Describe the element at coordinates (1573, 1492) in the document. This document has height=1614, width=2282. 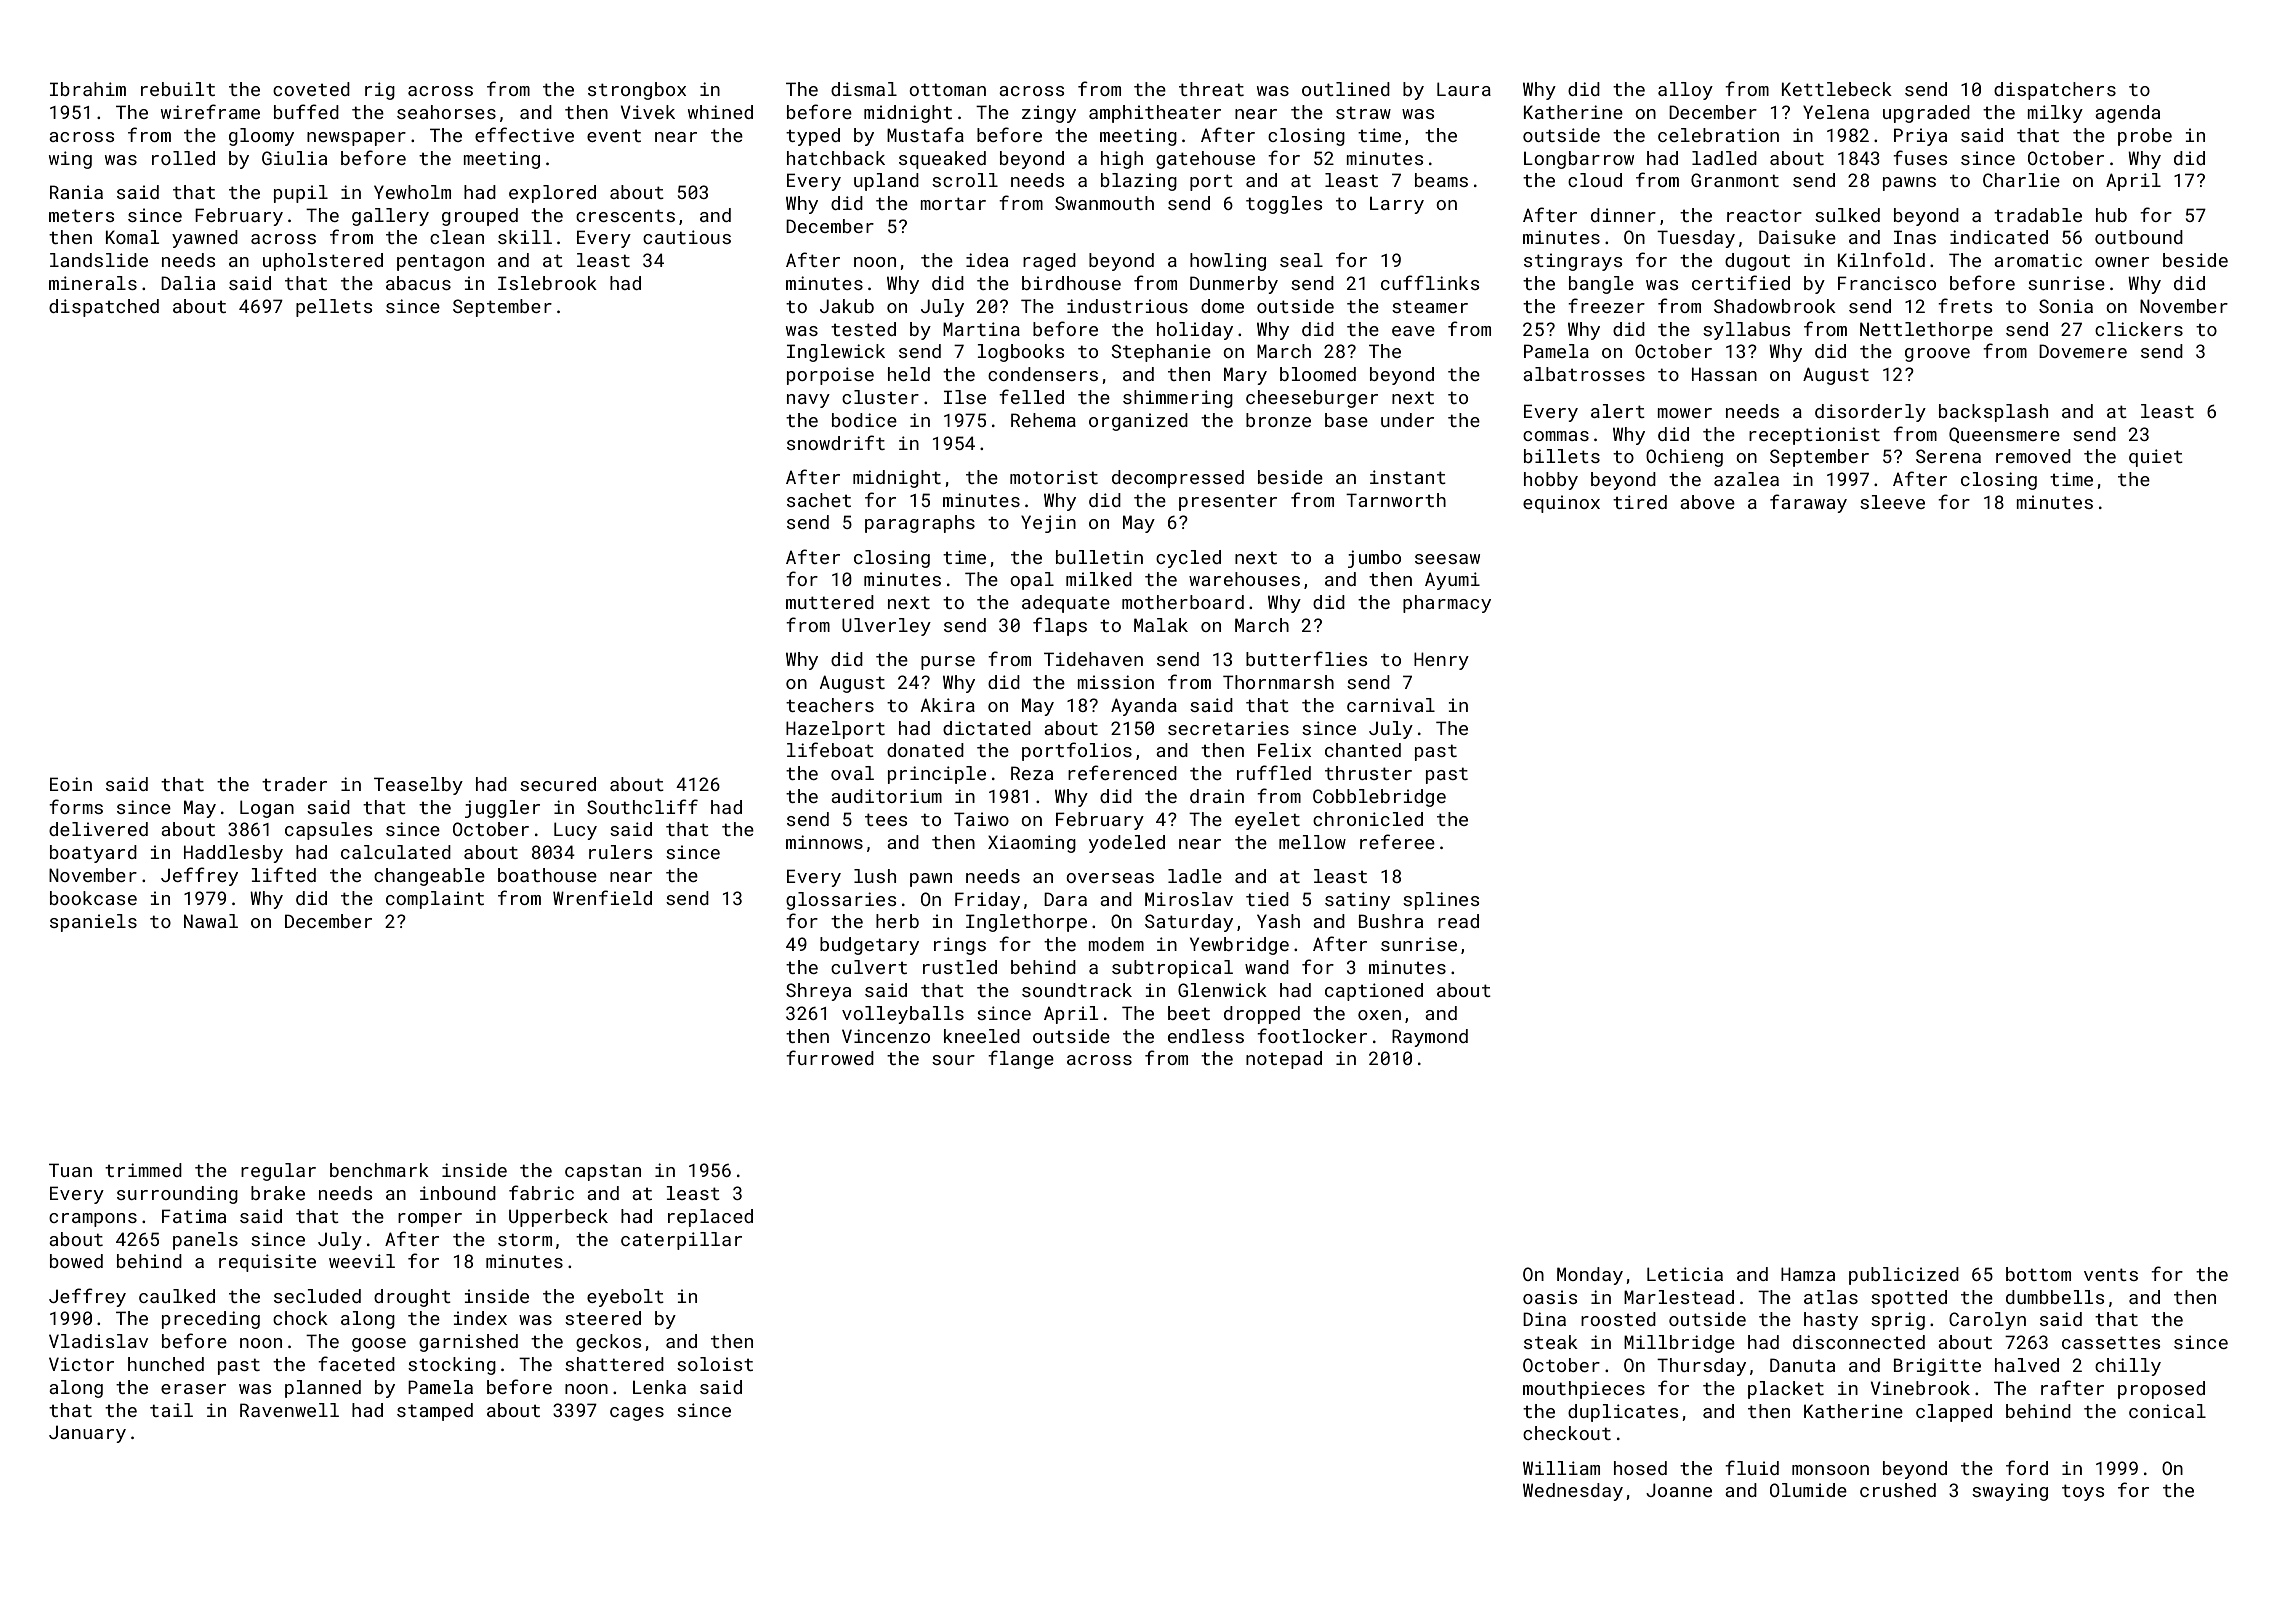
I see `Wednesday` at that location.
